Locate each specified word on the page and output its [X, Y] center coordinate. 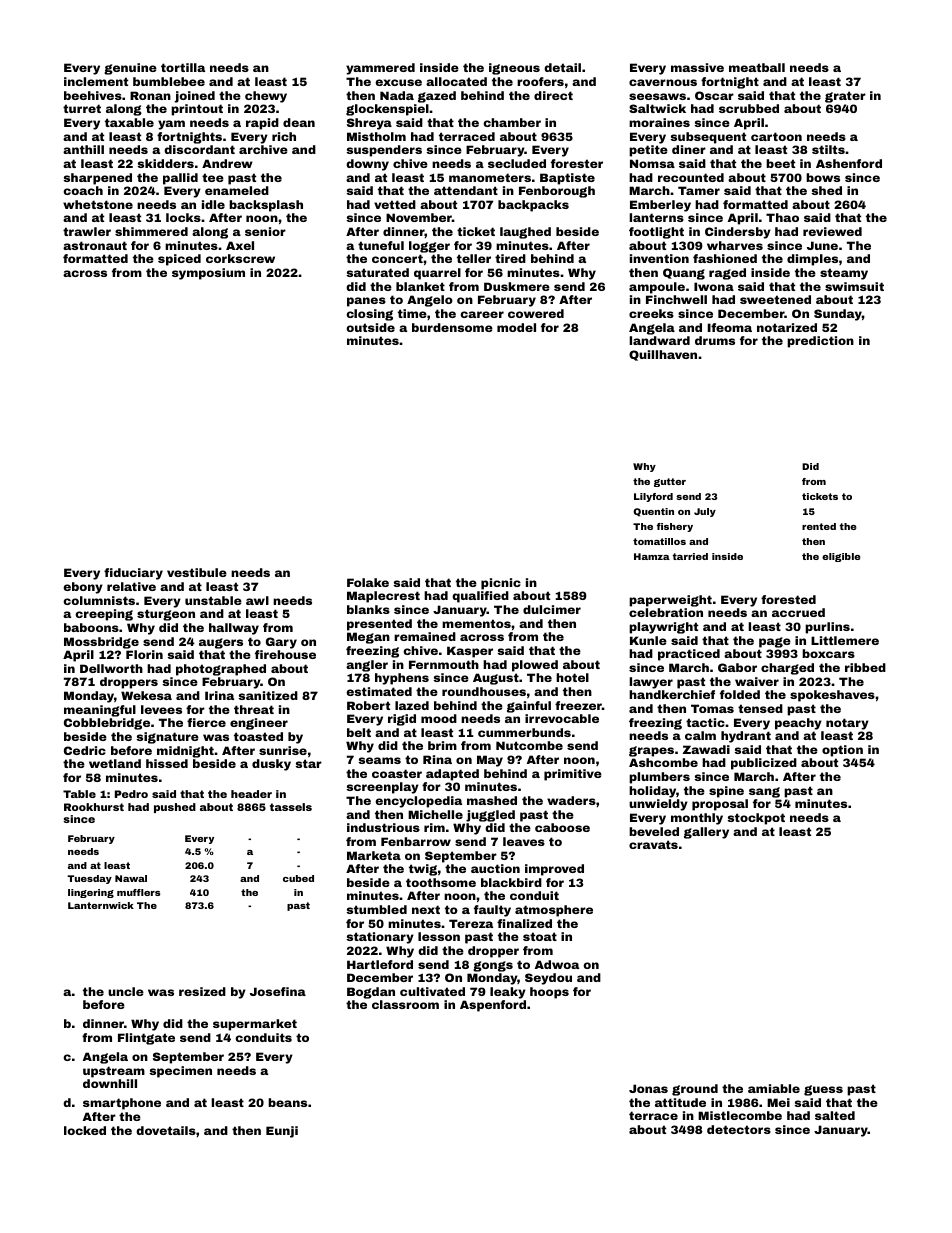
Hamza [652, 556]
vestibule [197, 572]
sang [764, 792]
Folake [368, 582]
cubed [298, 878]
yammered [380, 69]
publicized [764, 764]
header [251, 794]
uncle [126, 991]
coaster [397, 773]
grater [845, 97]
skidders [165, 163]
